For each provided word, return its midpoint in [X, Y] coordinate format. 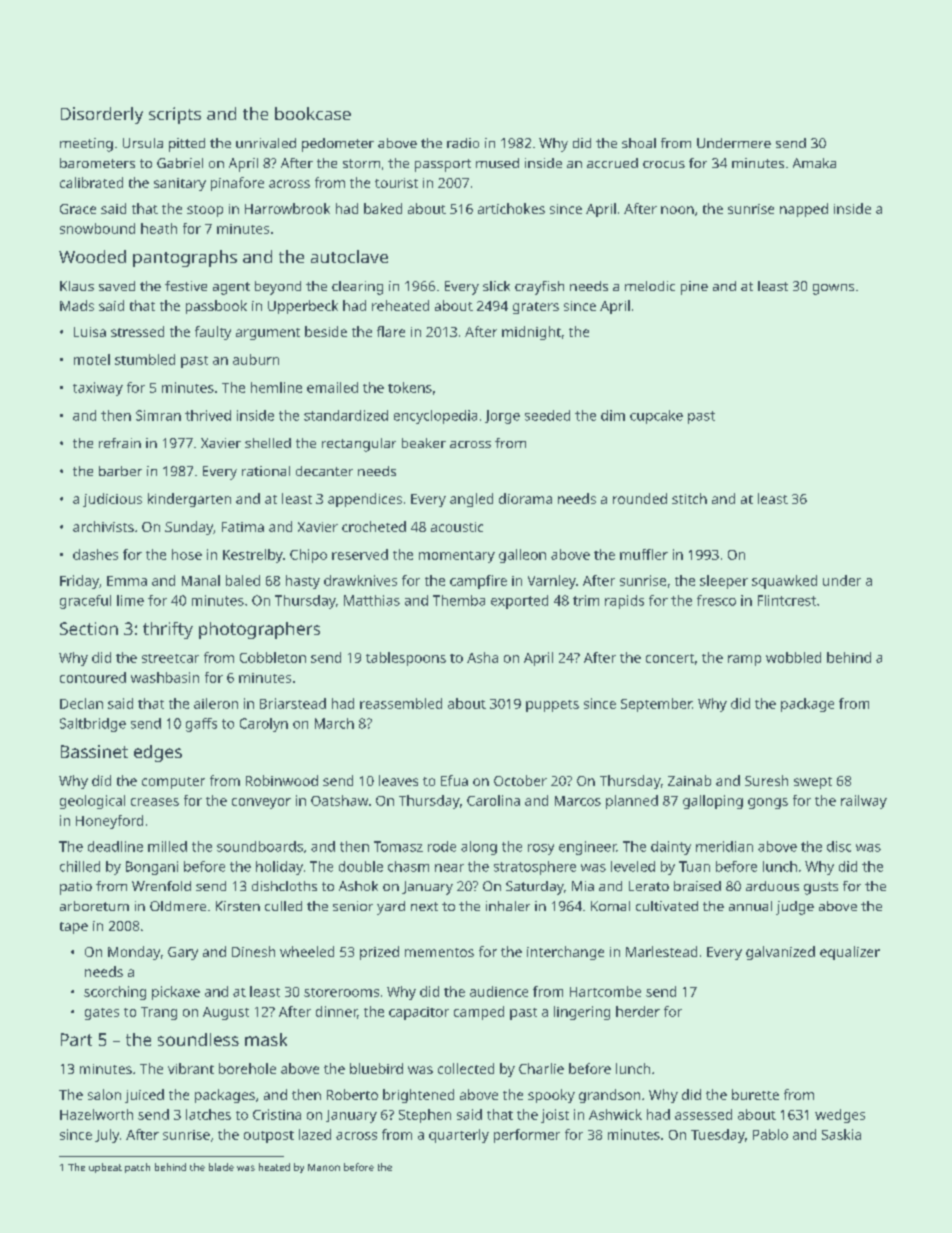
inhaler [508, 906]
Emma [127, 581]
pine [694, 288]
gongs [768, 803]
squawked [784, 582]
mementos [439, 952]
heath [159, 228]
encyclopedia [435, 417]
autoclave [349, 256]
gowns [833, 289]
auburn [256, 359]
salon [104, 1094]
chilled [80, 866]
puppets [552, 706]
